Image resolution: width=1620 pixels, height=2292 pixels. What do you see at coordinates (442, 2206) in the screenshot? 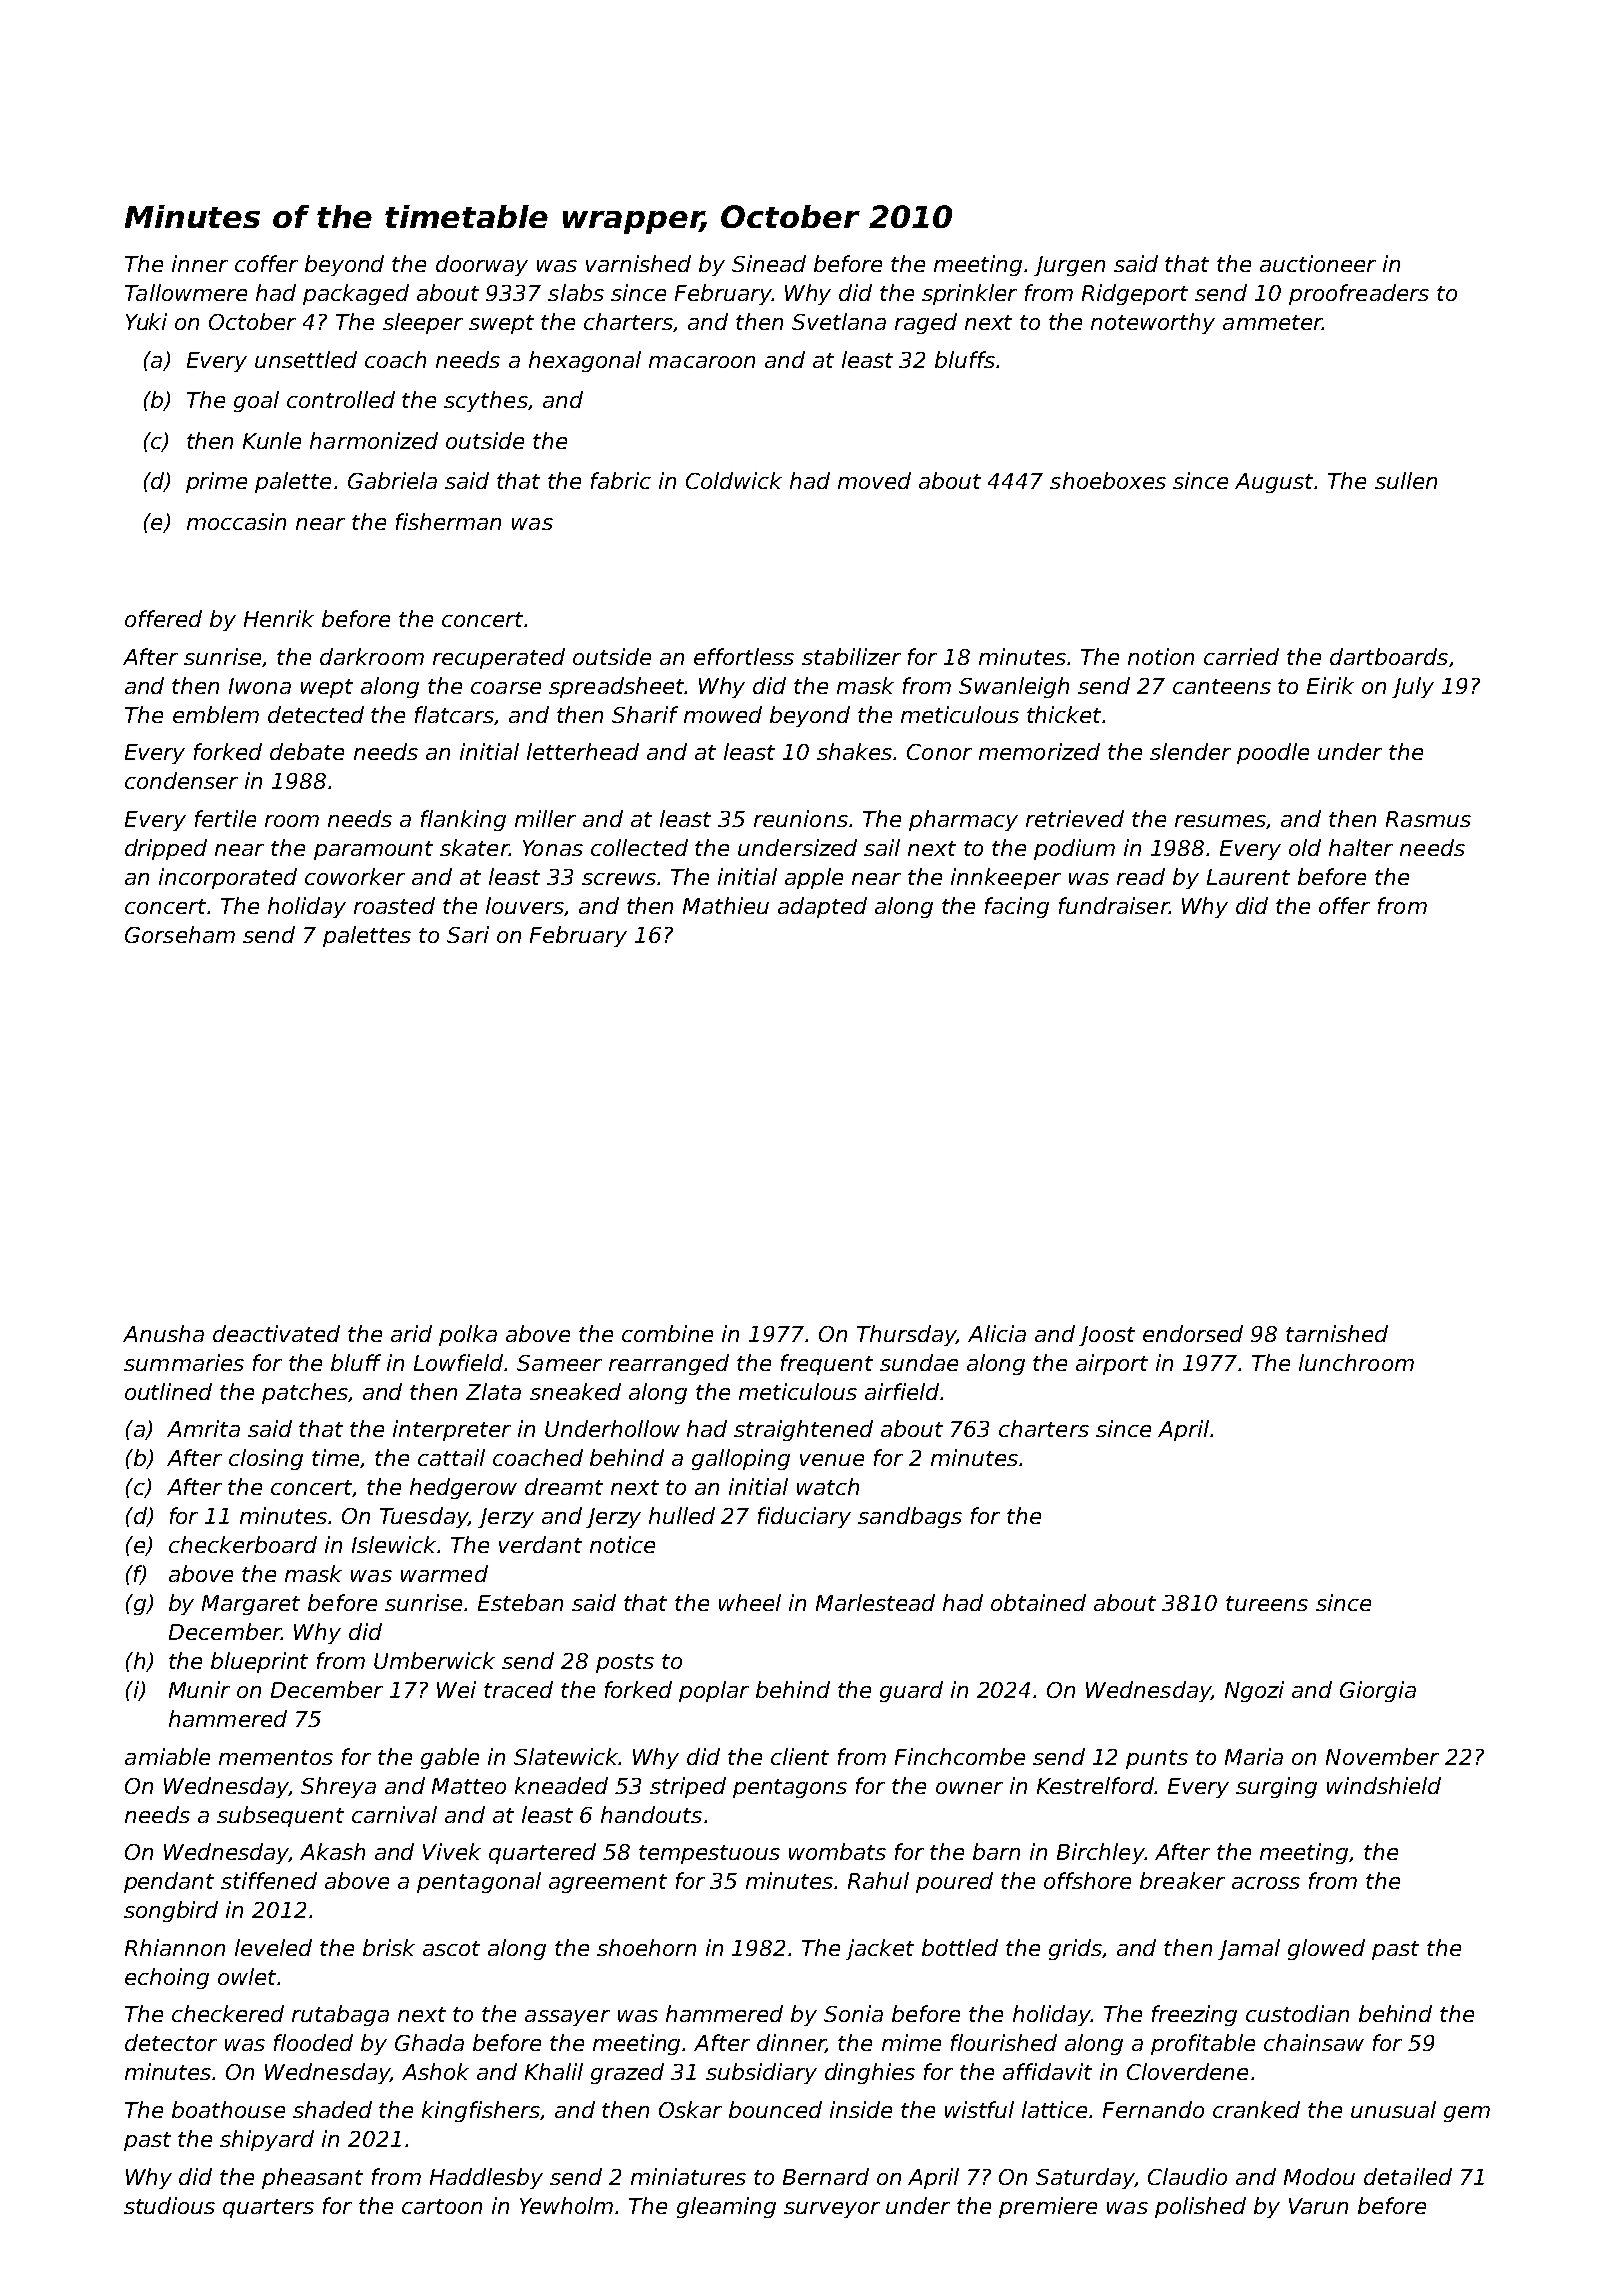
I see `cartoon` at bounding box center [442, 2206].
